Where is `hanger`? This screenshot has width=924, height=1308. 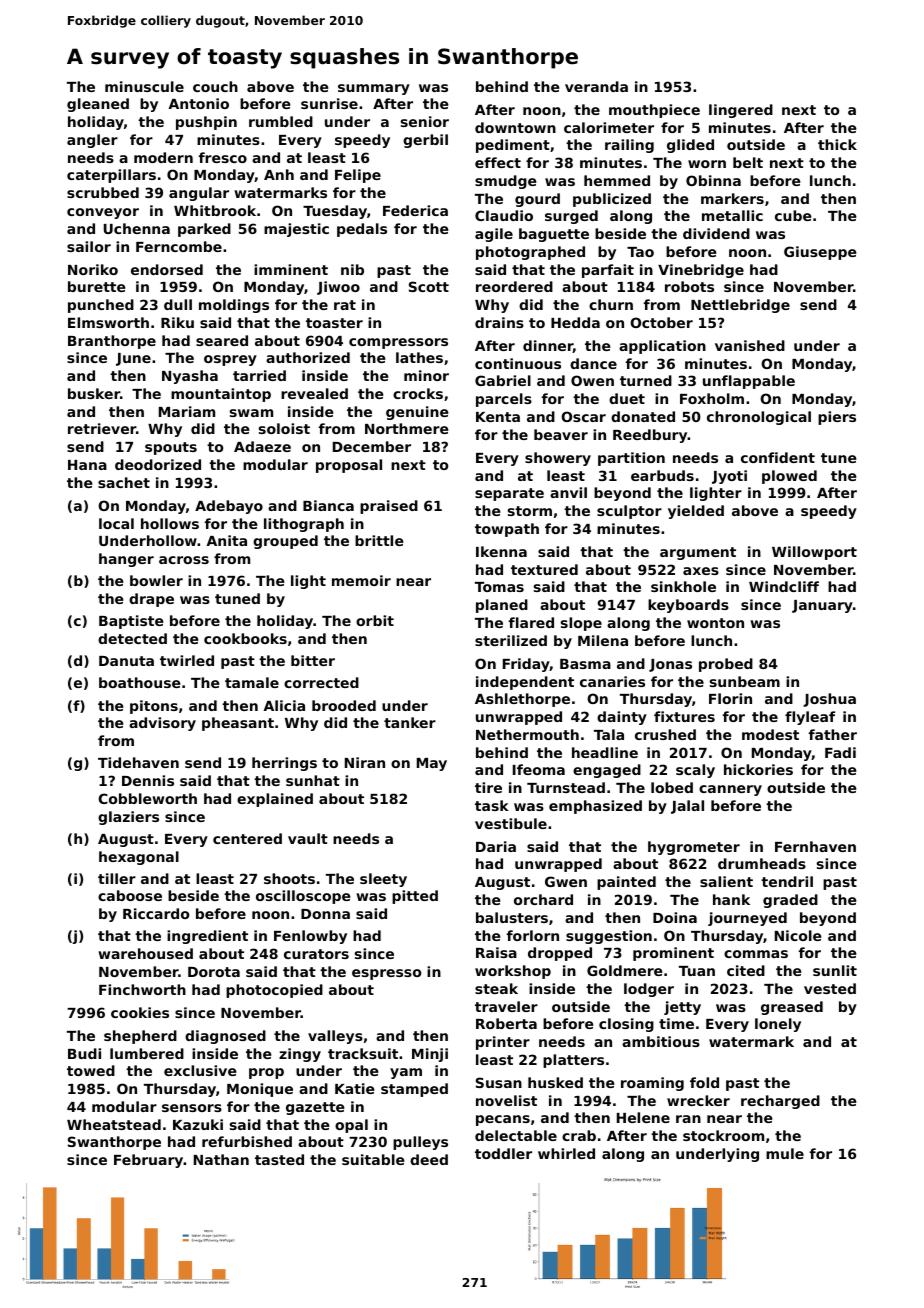 hanger is located at coordinates (126, 560).
